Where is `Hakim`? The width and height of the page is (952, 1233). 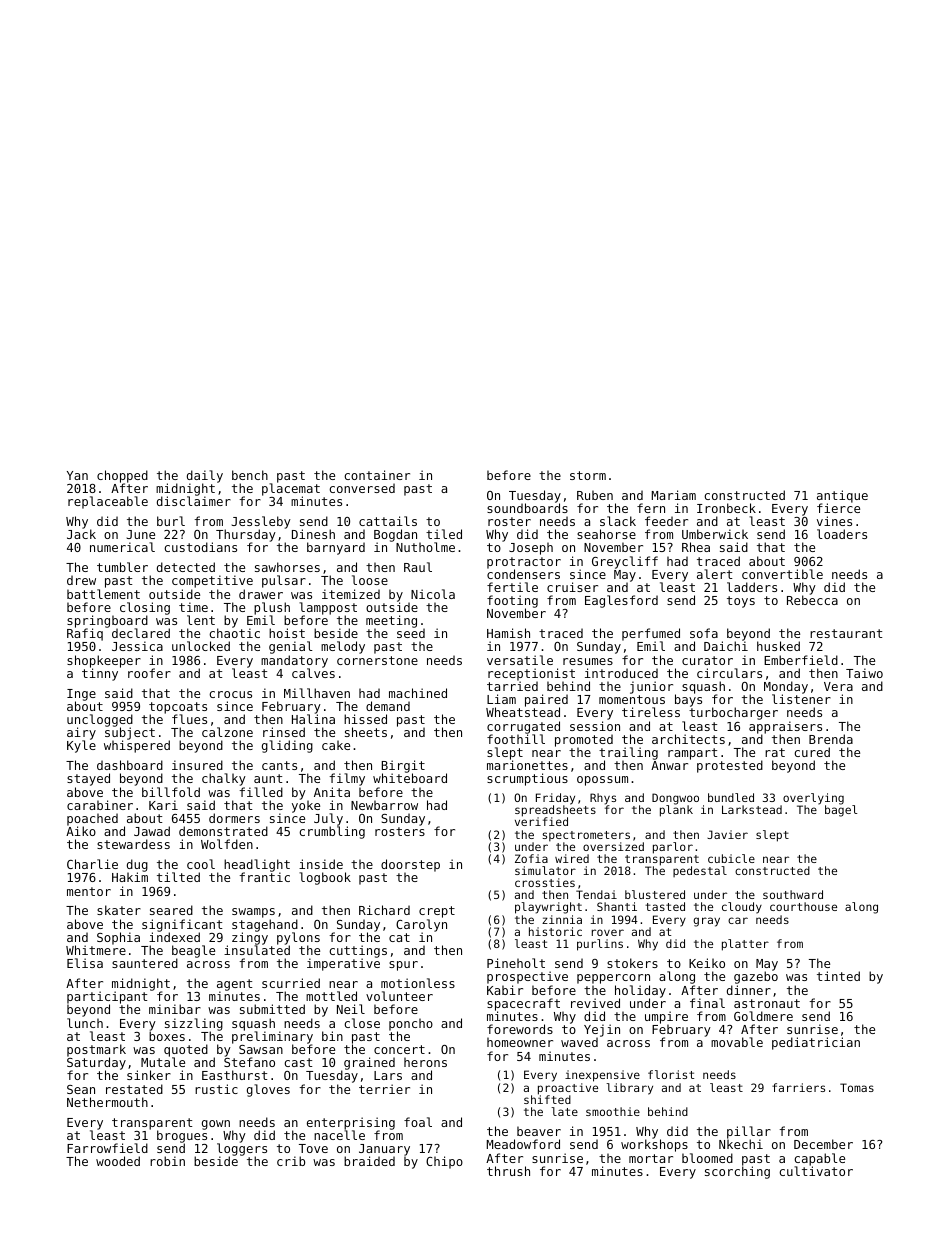
Hakim is located at coordinates (130, 877).
